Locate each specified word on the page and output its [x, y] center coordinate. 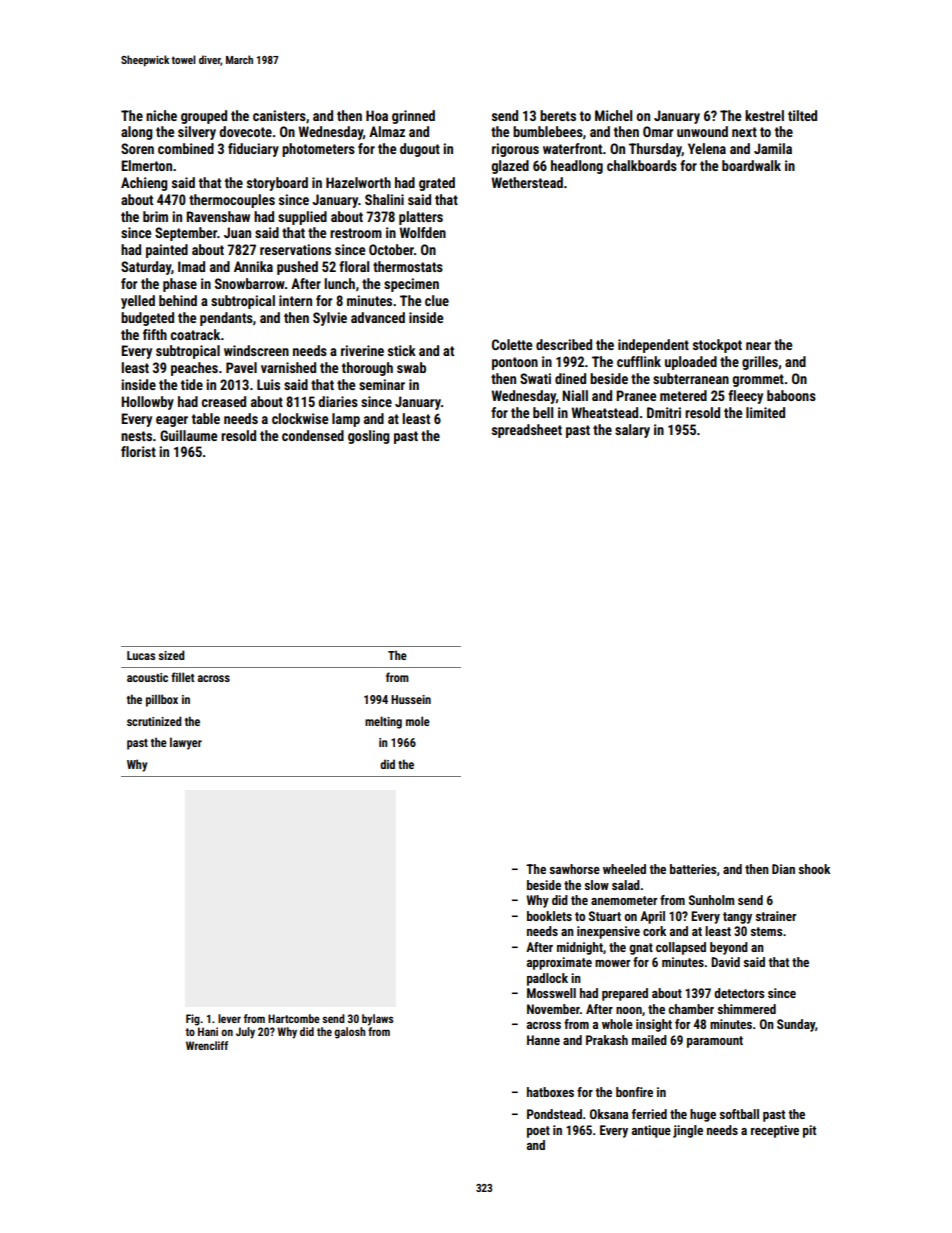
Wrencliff [207, 1045]
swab [411, 367]
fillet [183, 677]
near [758, 346]
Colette [512, 344]
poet [538, 1132]
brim [155, 216]
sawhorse [575, 869]
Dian [783, 869]
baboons [791, 395]
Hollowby [147, 403]
